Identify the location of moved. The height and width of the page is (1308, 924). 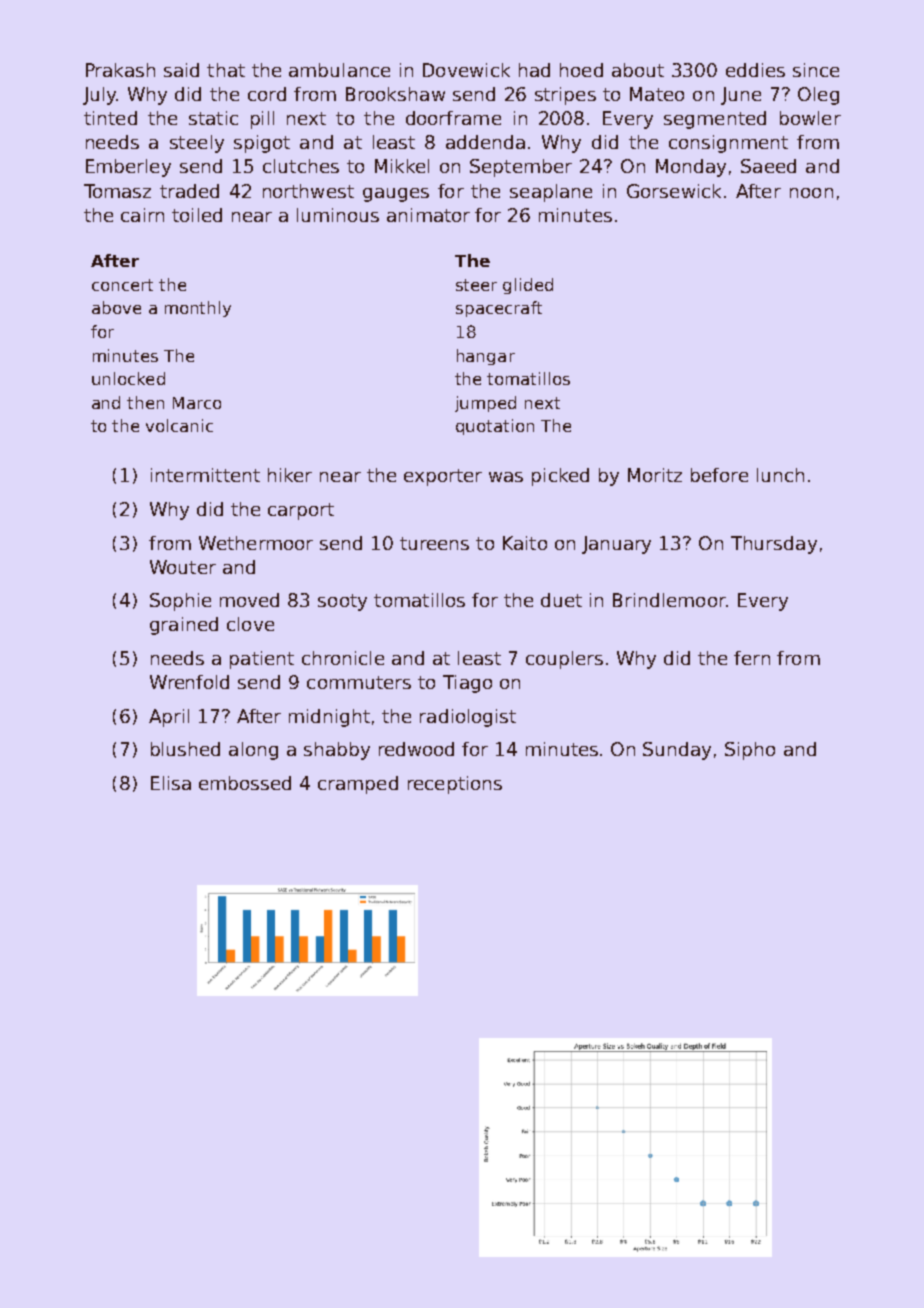
(249, 600).
